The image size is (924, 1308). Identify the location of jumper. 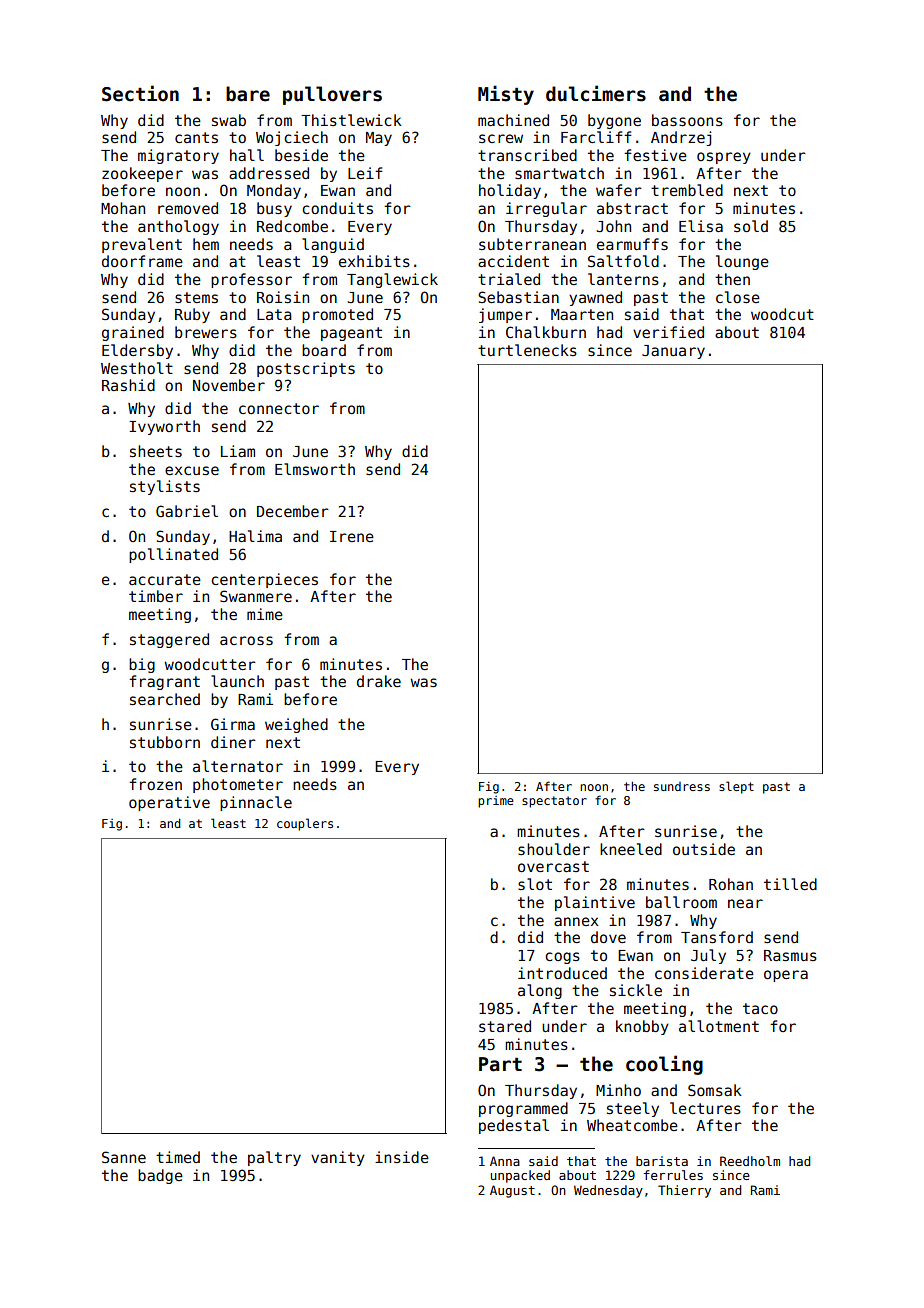
(505, 315).
